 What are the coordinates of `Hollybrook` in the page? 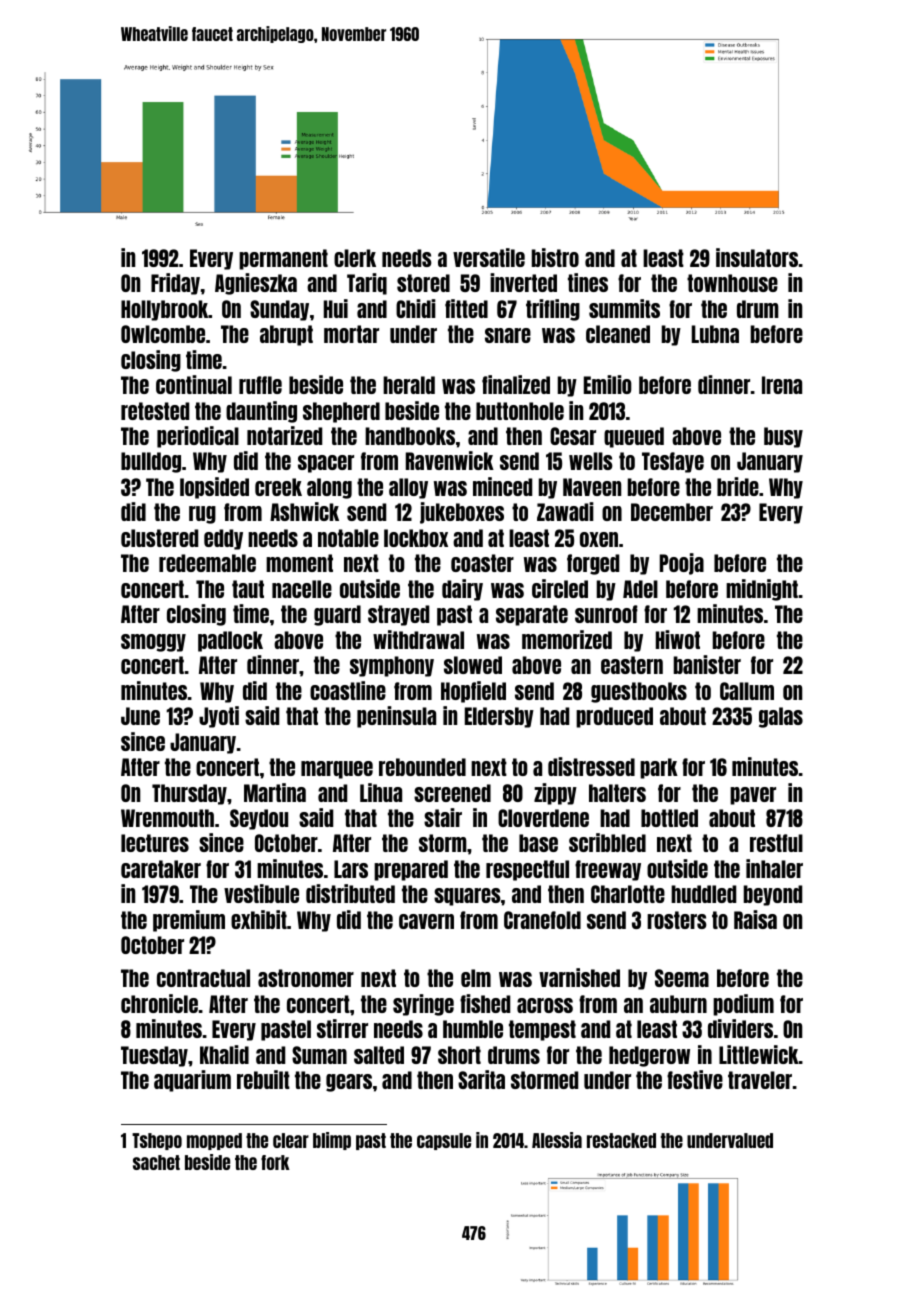 It's located at (165, 310).
